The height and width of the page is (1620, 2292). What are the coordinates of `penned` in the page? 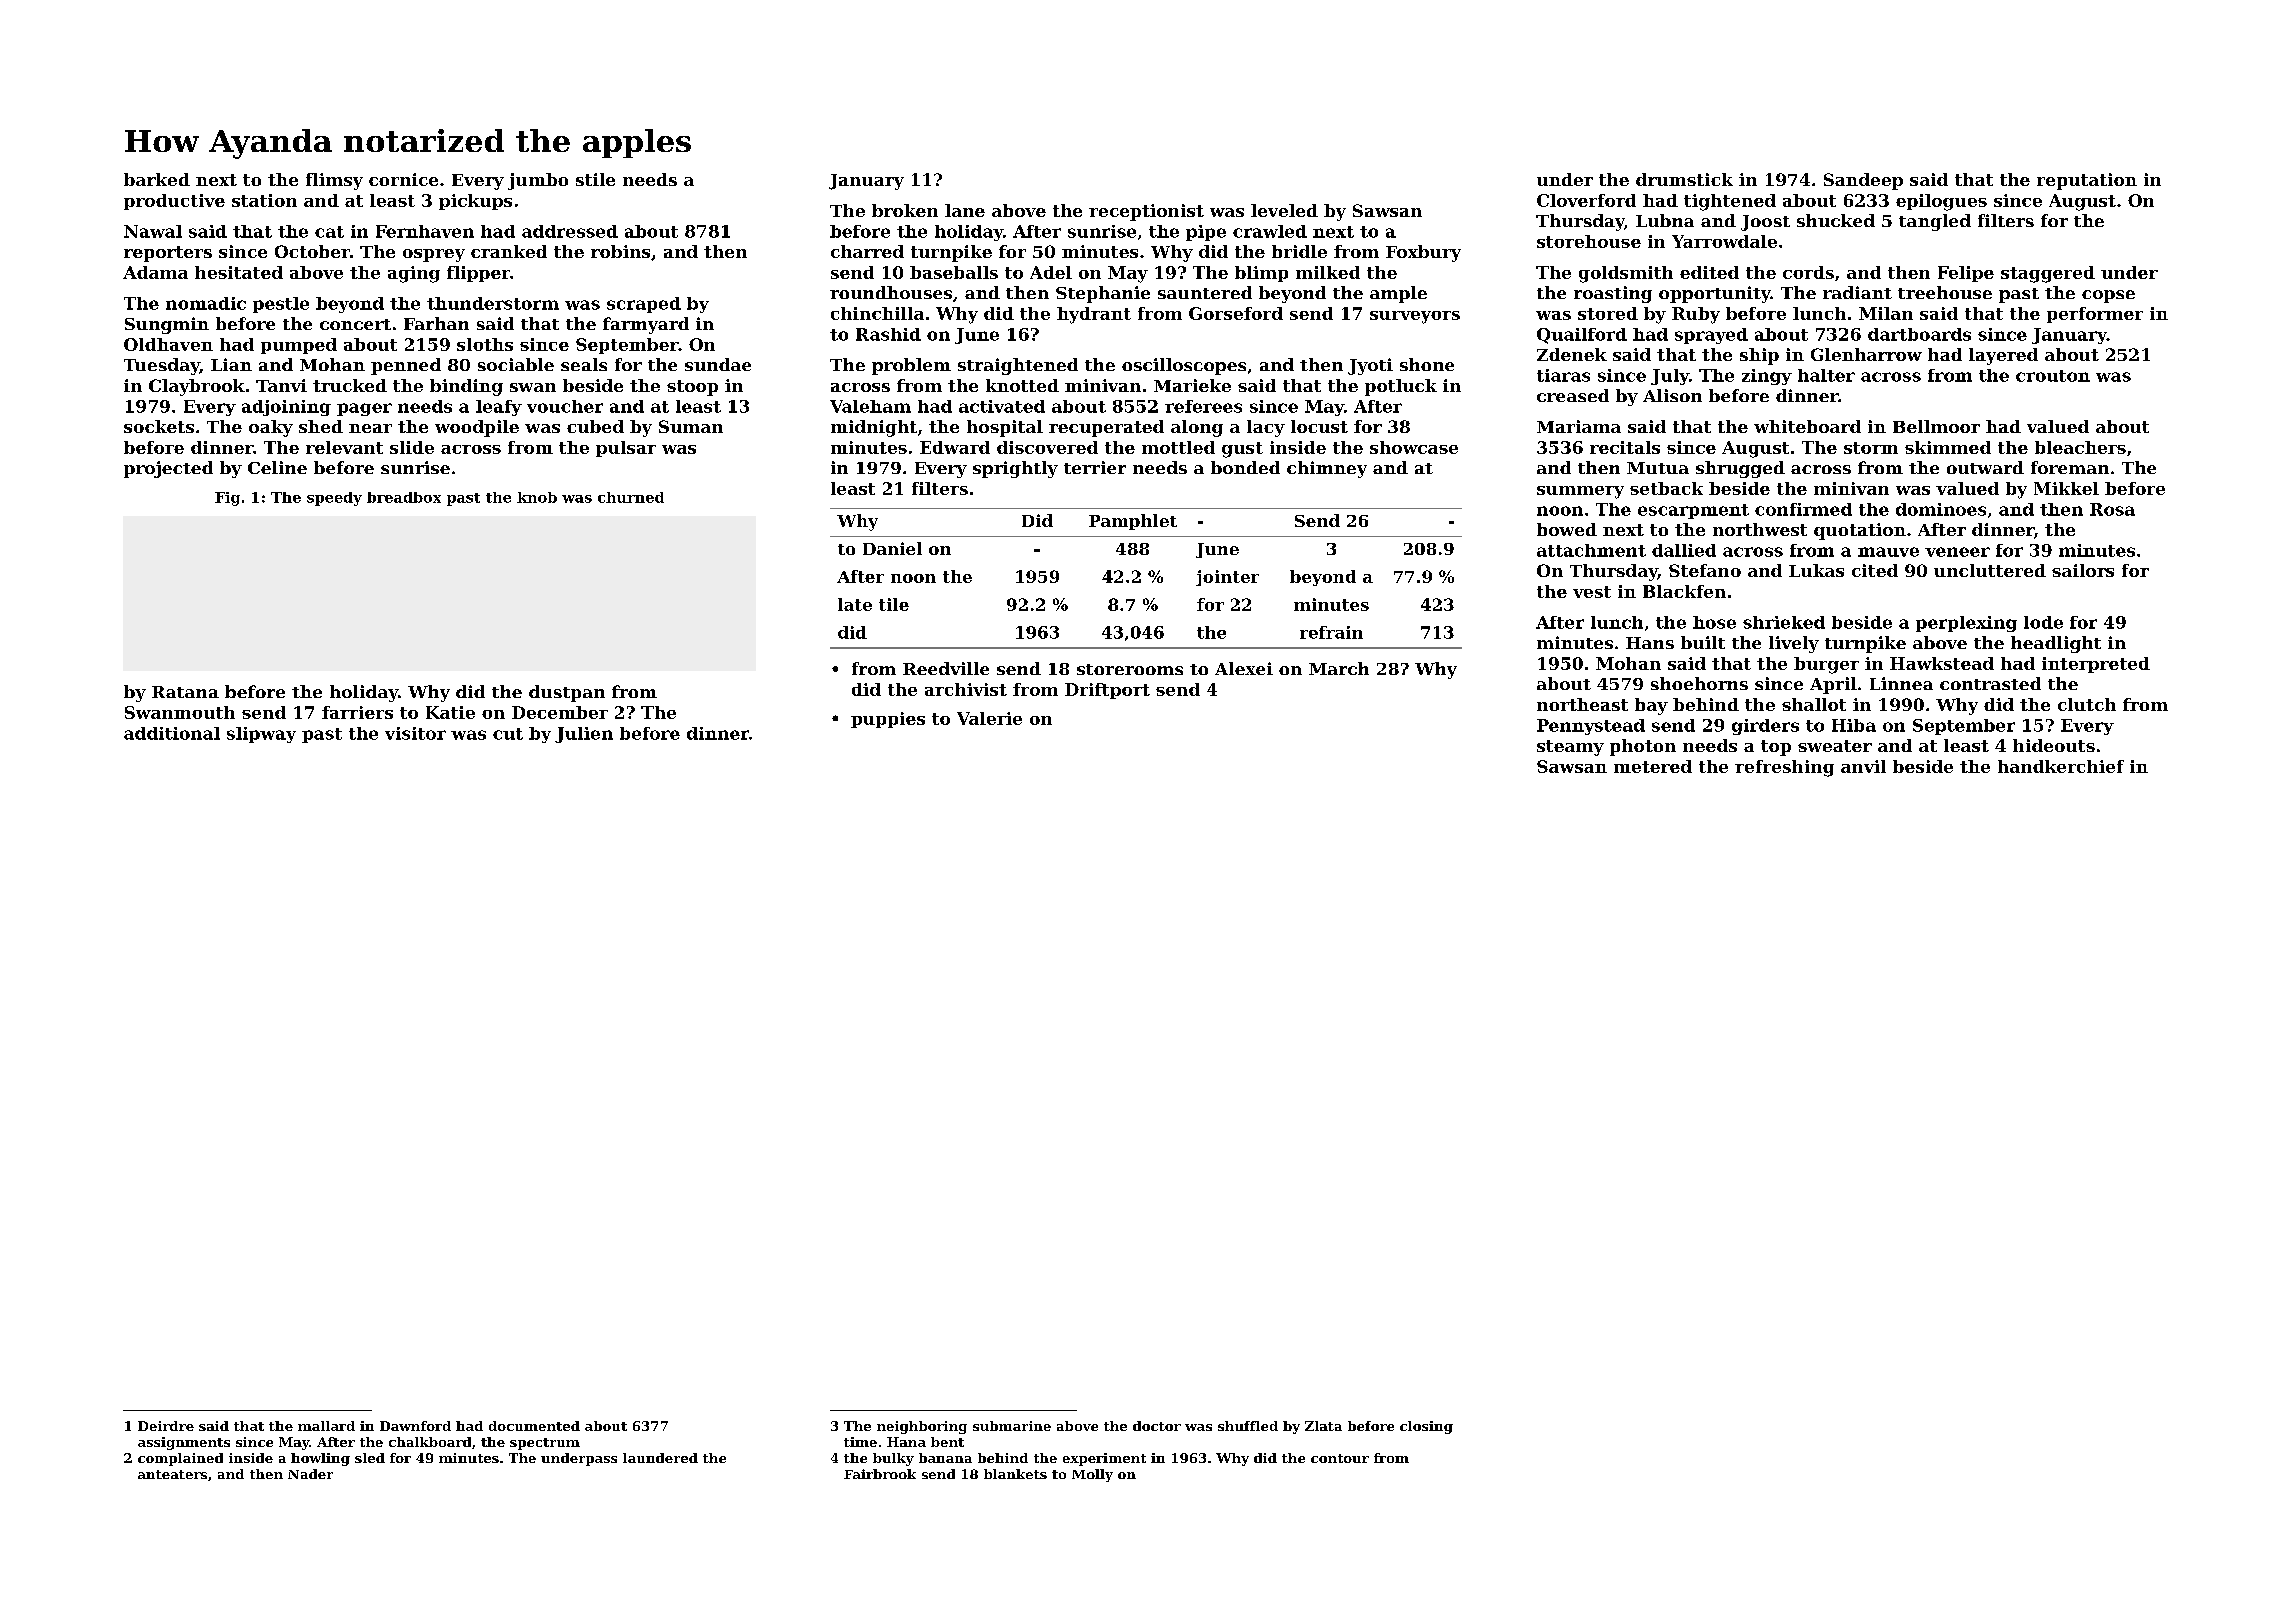 It's located at (406, 366).
